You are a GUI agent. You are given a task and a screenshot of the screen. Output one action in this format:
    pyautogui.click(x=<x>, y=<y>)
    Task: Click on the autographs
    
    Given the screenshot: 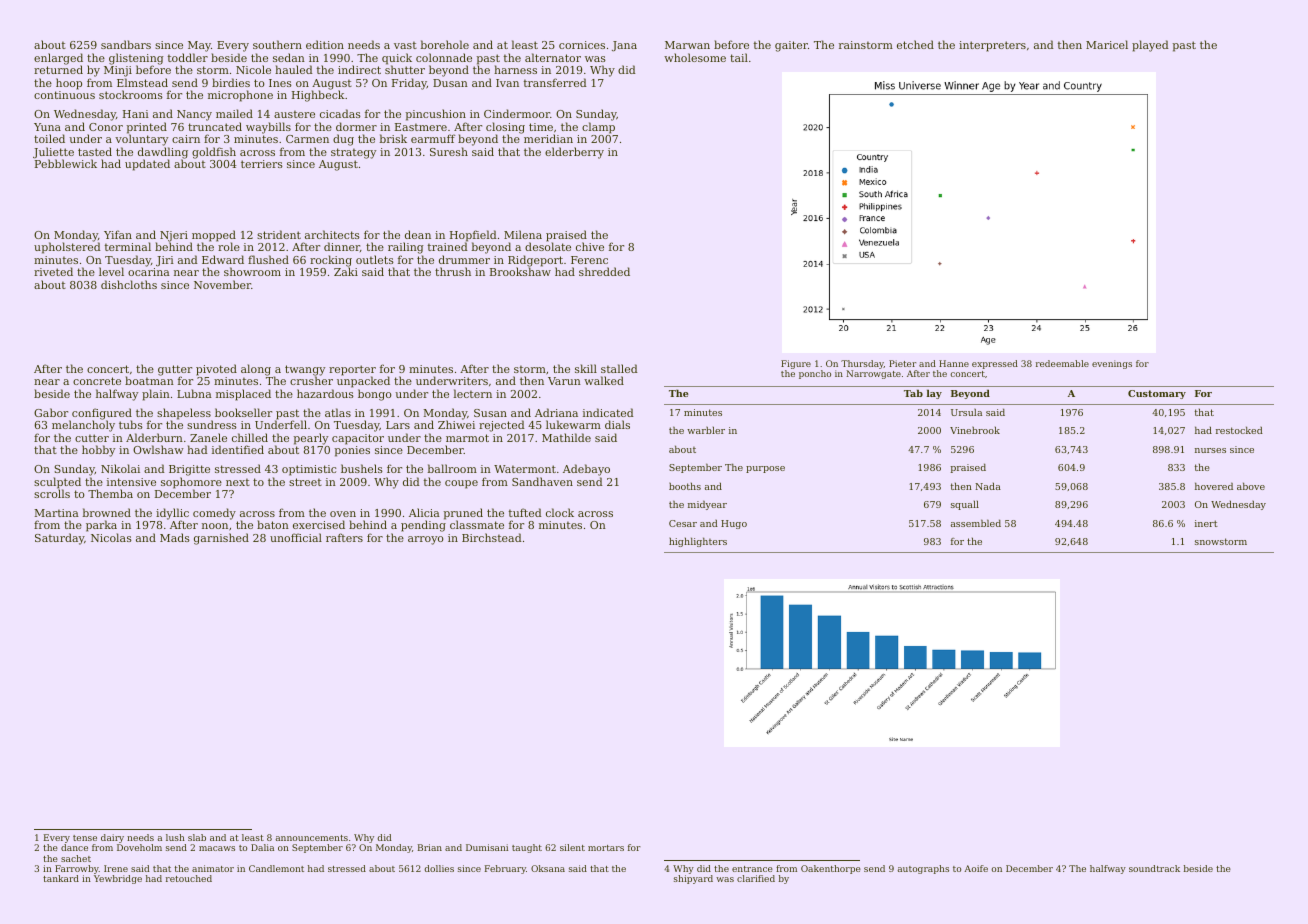 What is the action you would take?
    pyautogui.click(x=923, y=869)
